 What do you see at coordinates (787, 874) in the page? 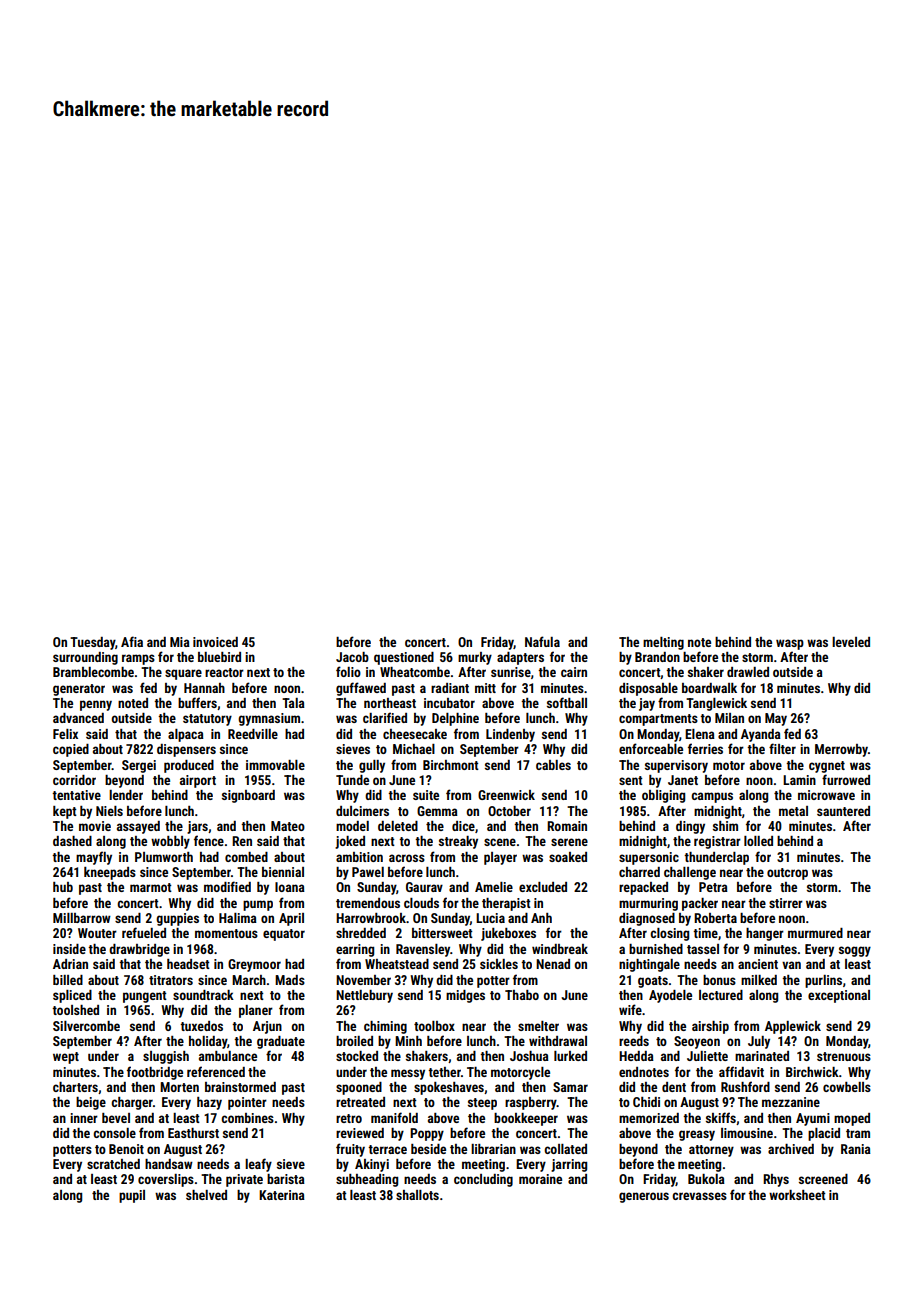
I see `outcrop` at bounding box center [787, 874].
